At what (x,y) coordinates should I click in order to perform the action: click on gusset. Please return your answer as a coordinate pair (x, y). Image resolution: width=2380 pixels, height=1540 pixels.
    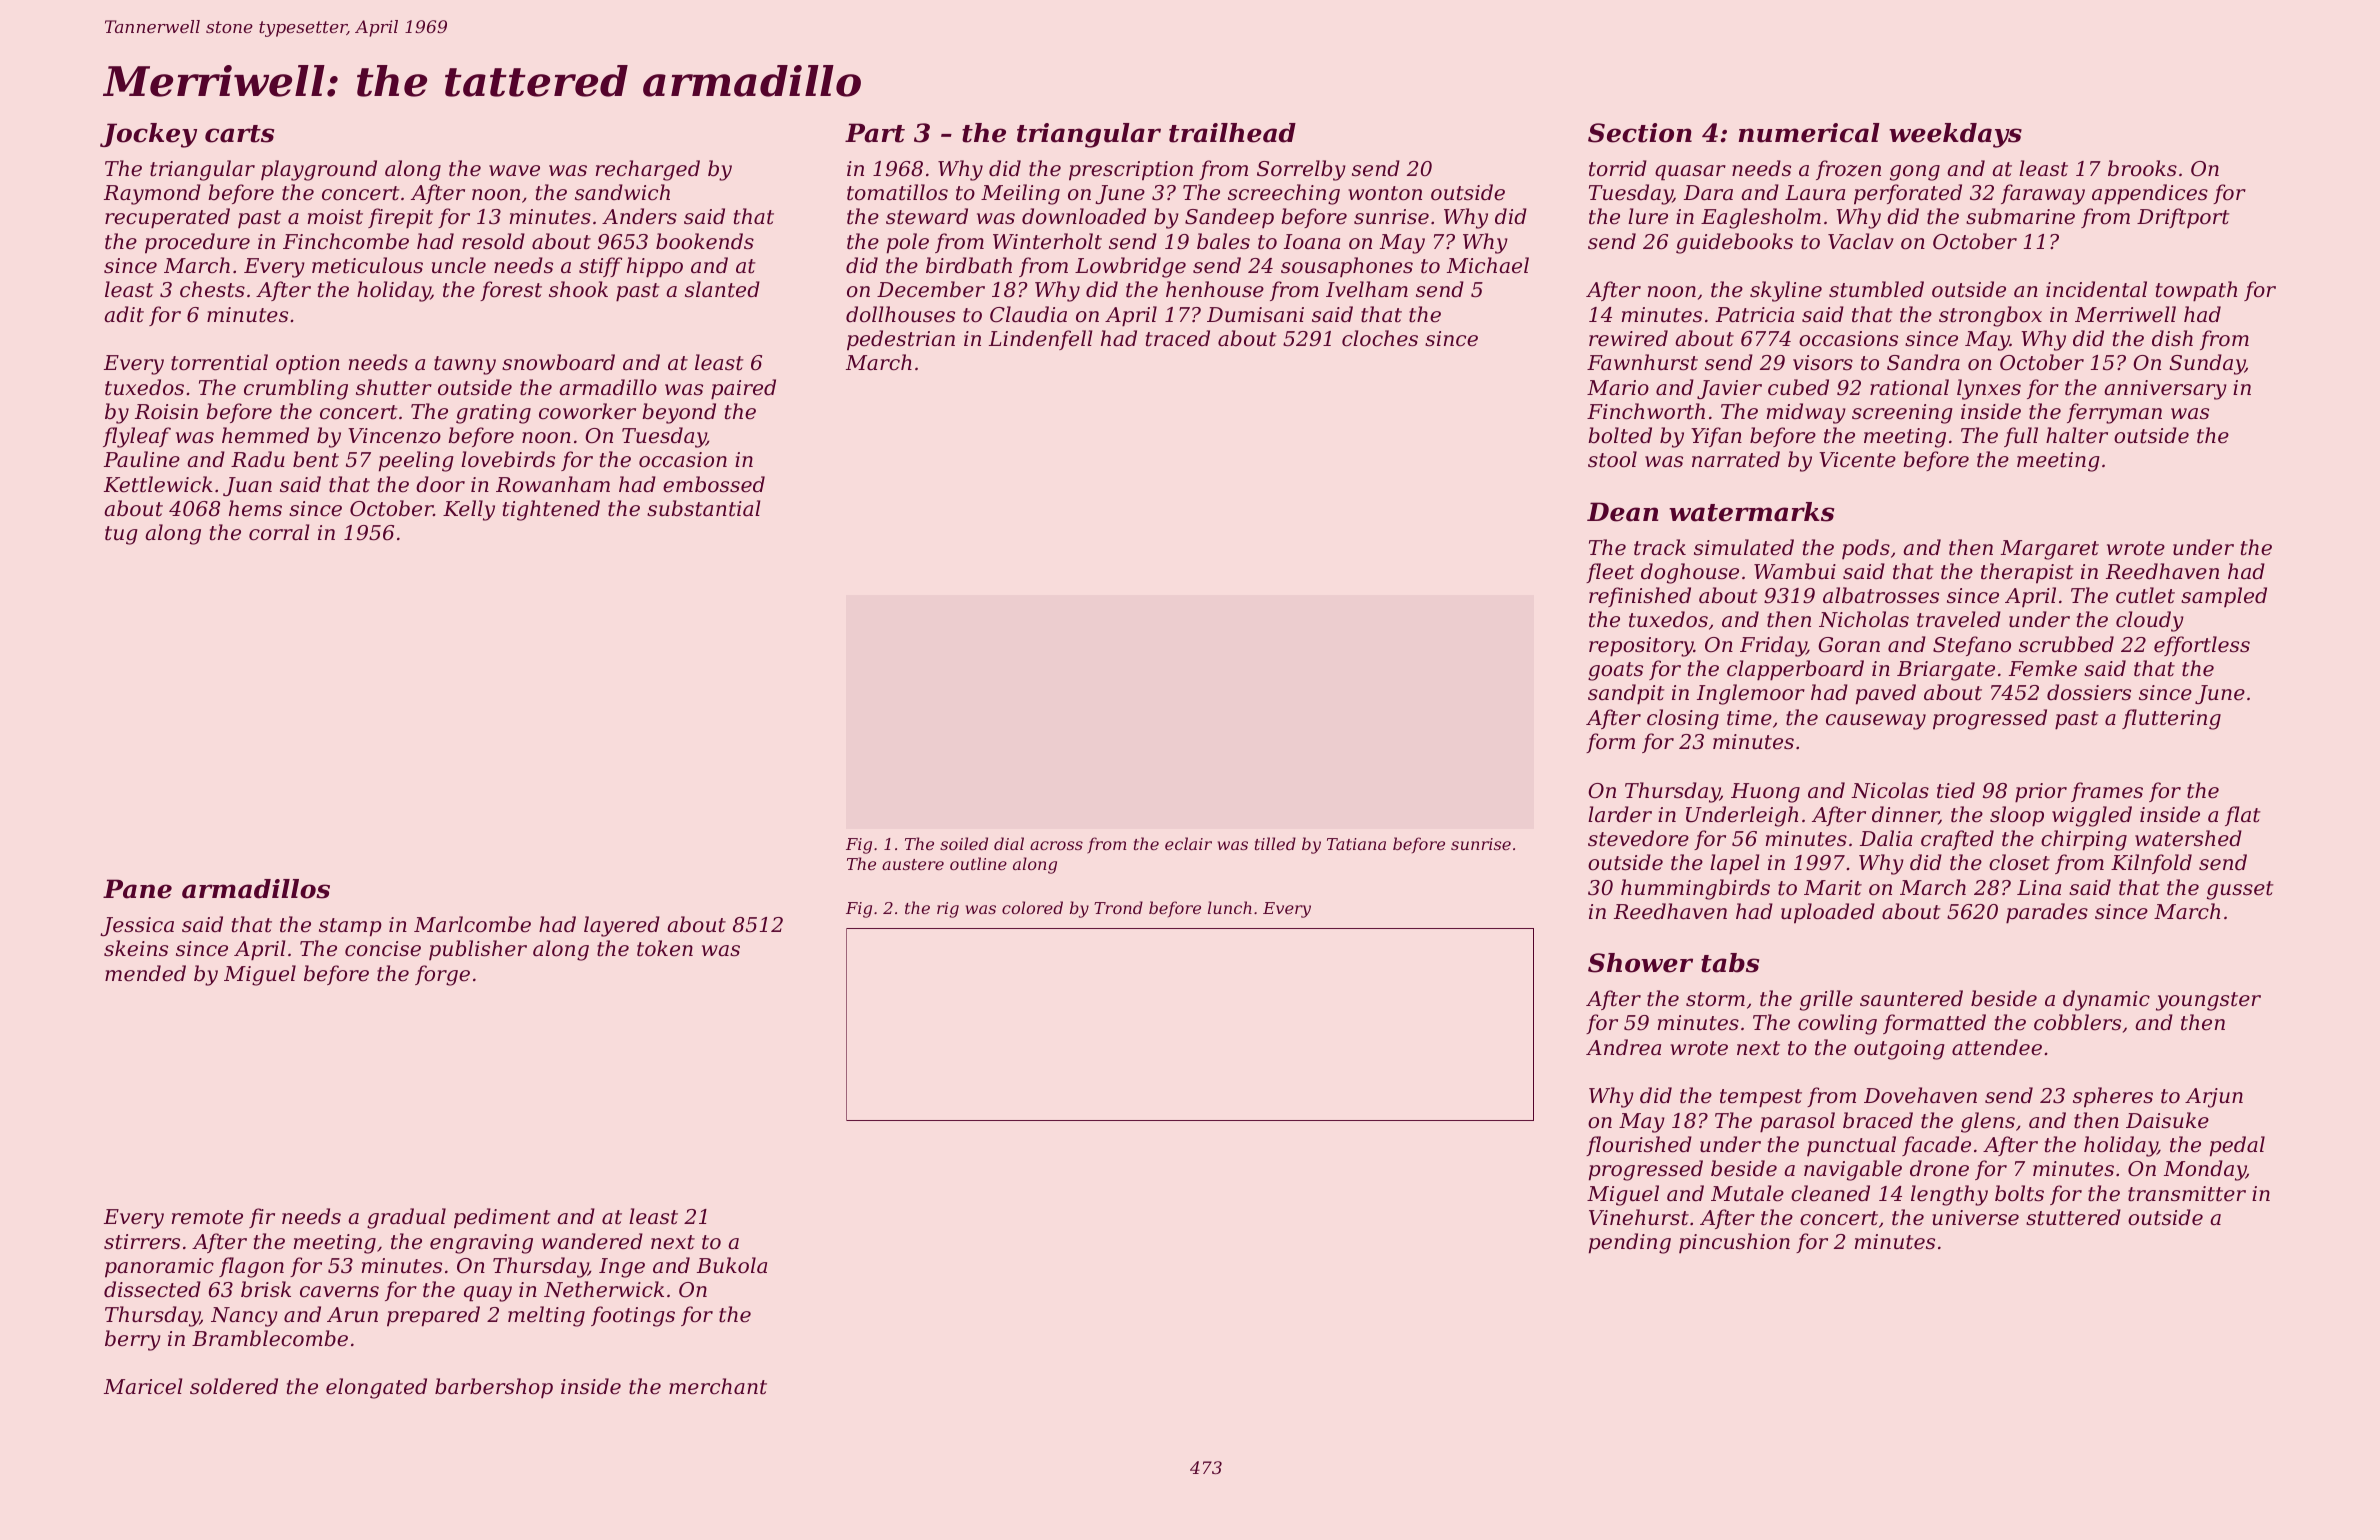
    Looking at the image, I should click on (2240, 890).
